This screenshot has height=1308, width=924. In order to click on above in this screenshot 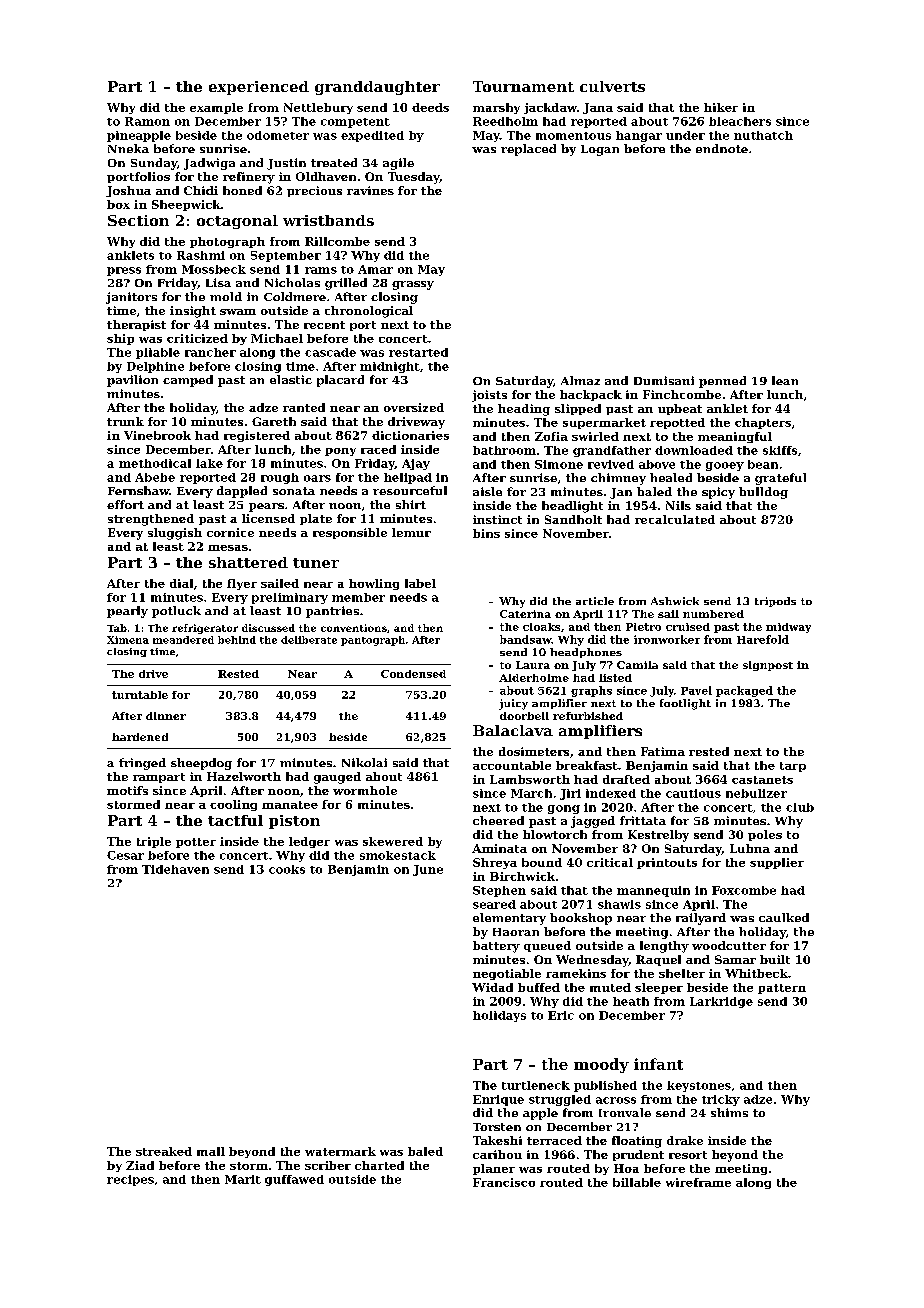, I will do `click(657, 464)`.
